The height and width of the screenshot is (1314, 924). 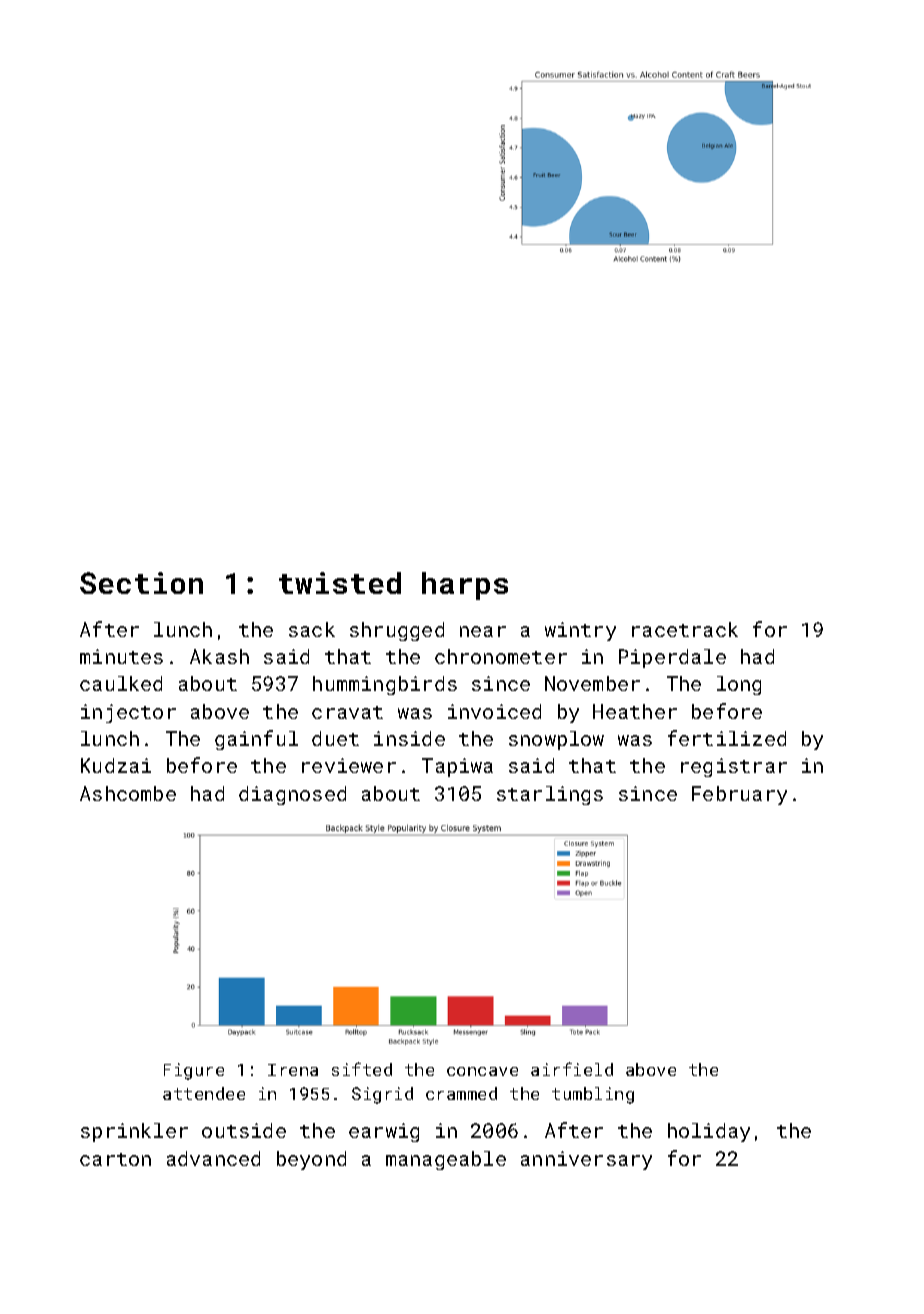 What do you see at coordinates (194, 1071) in the screenshot?
I see `Figure` at bounding box center [194, 1071].
